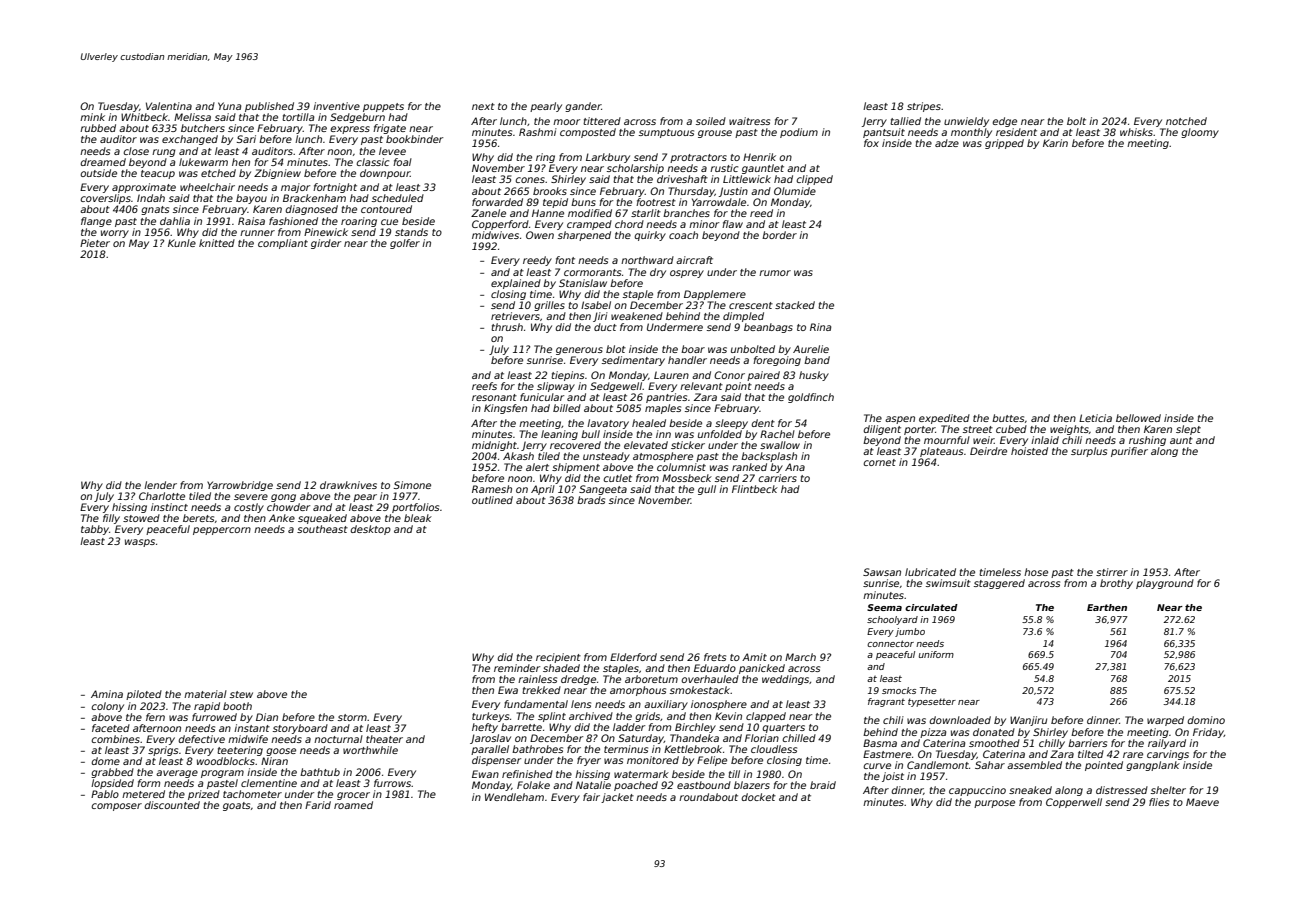  I want to click on Sari, so click(246, 139).
